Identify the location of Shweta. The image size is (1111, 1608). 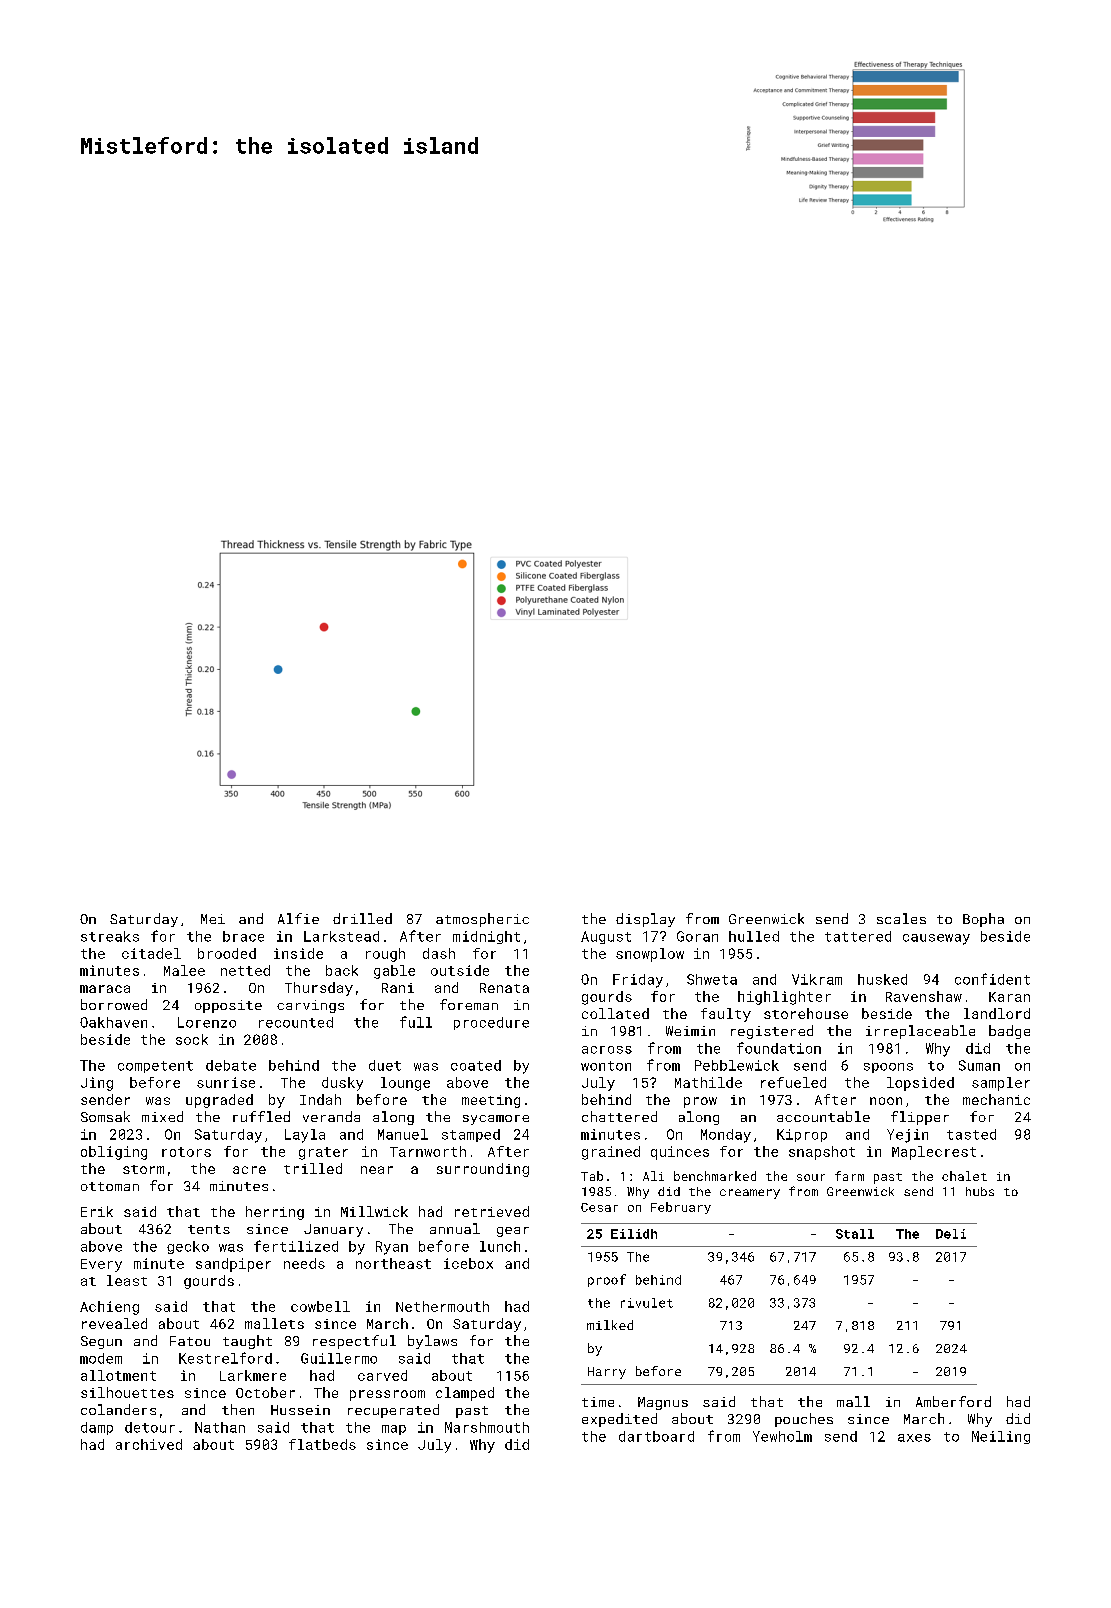
(712, 979).
